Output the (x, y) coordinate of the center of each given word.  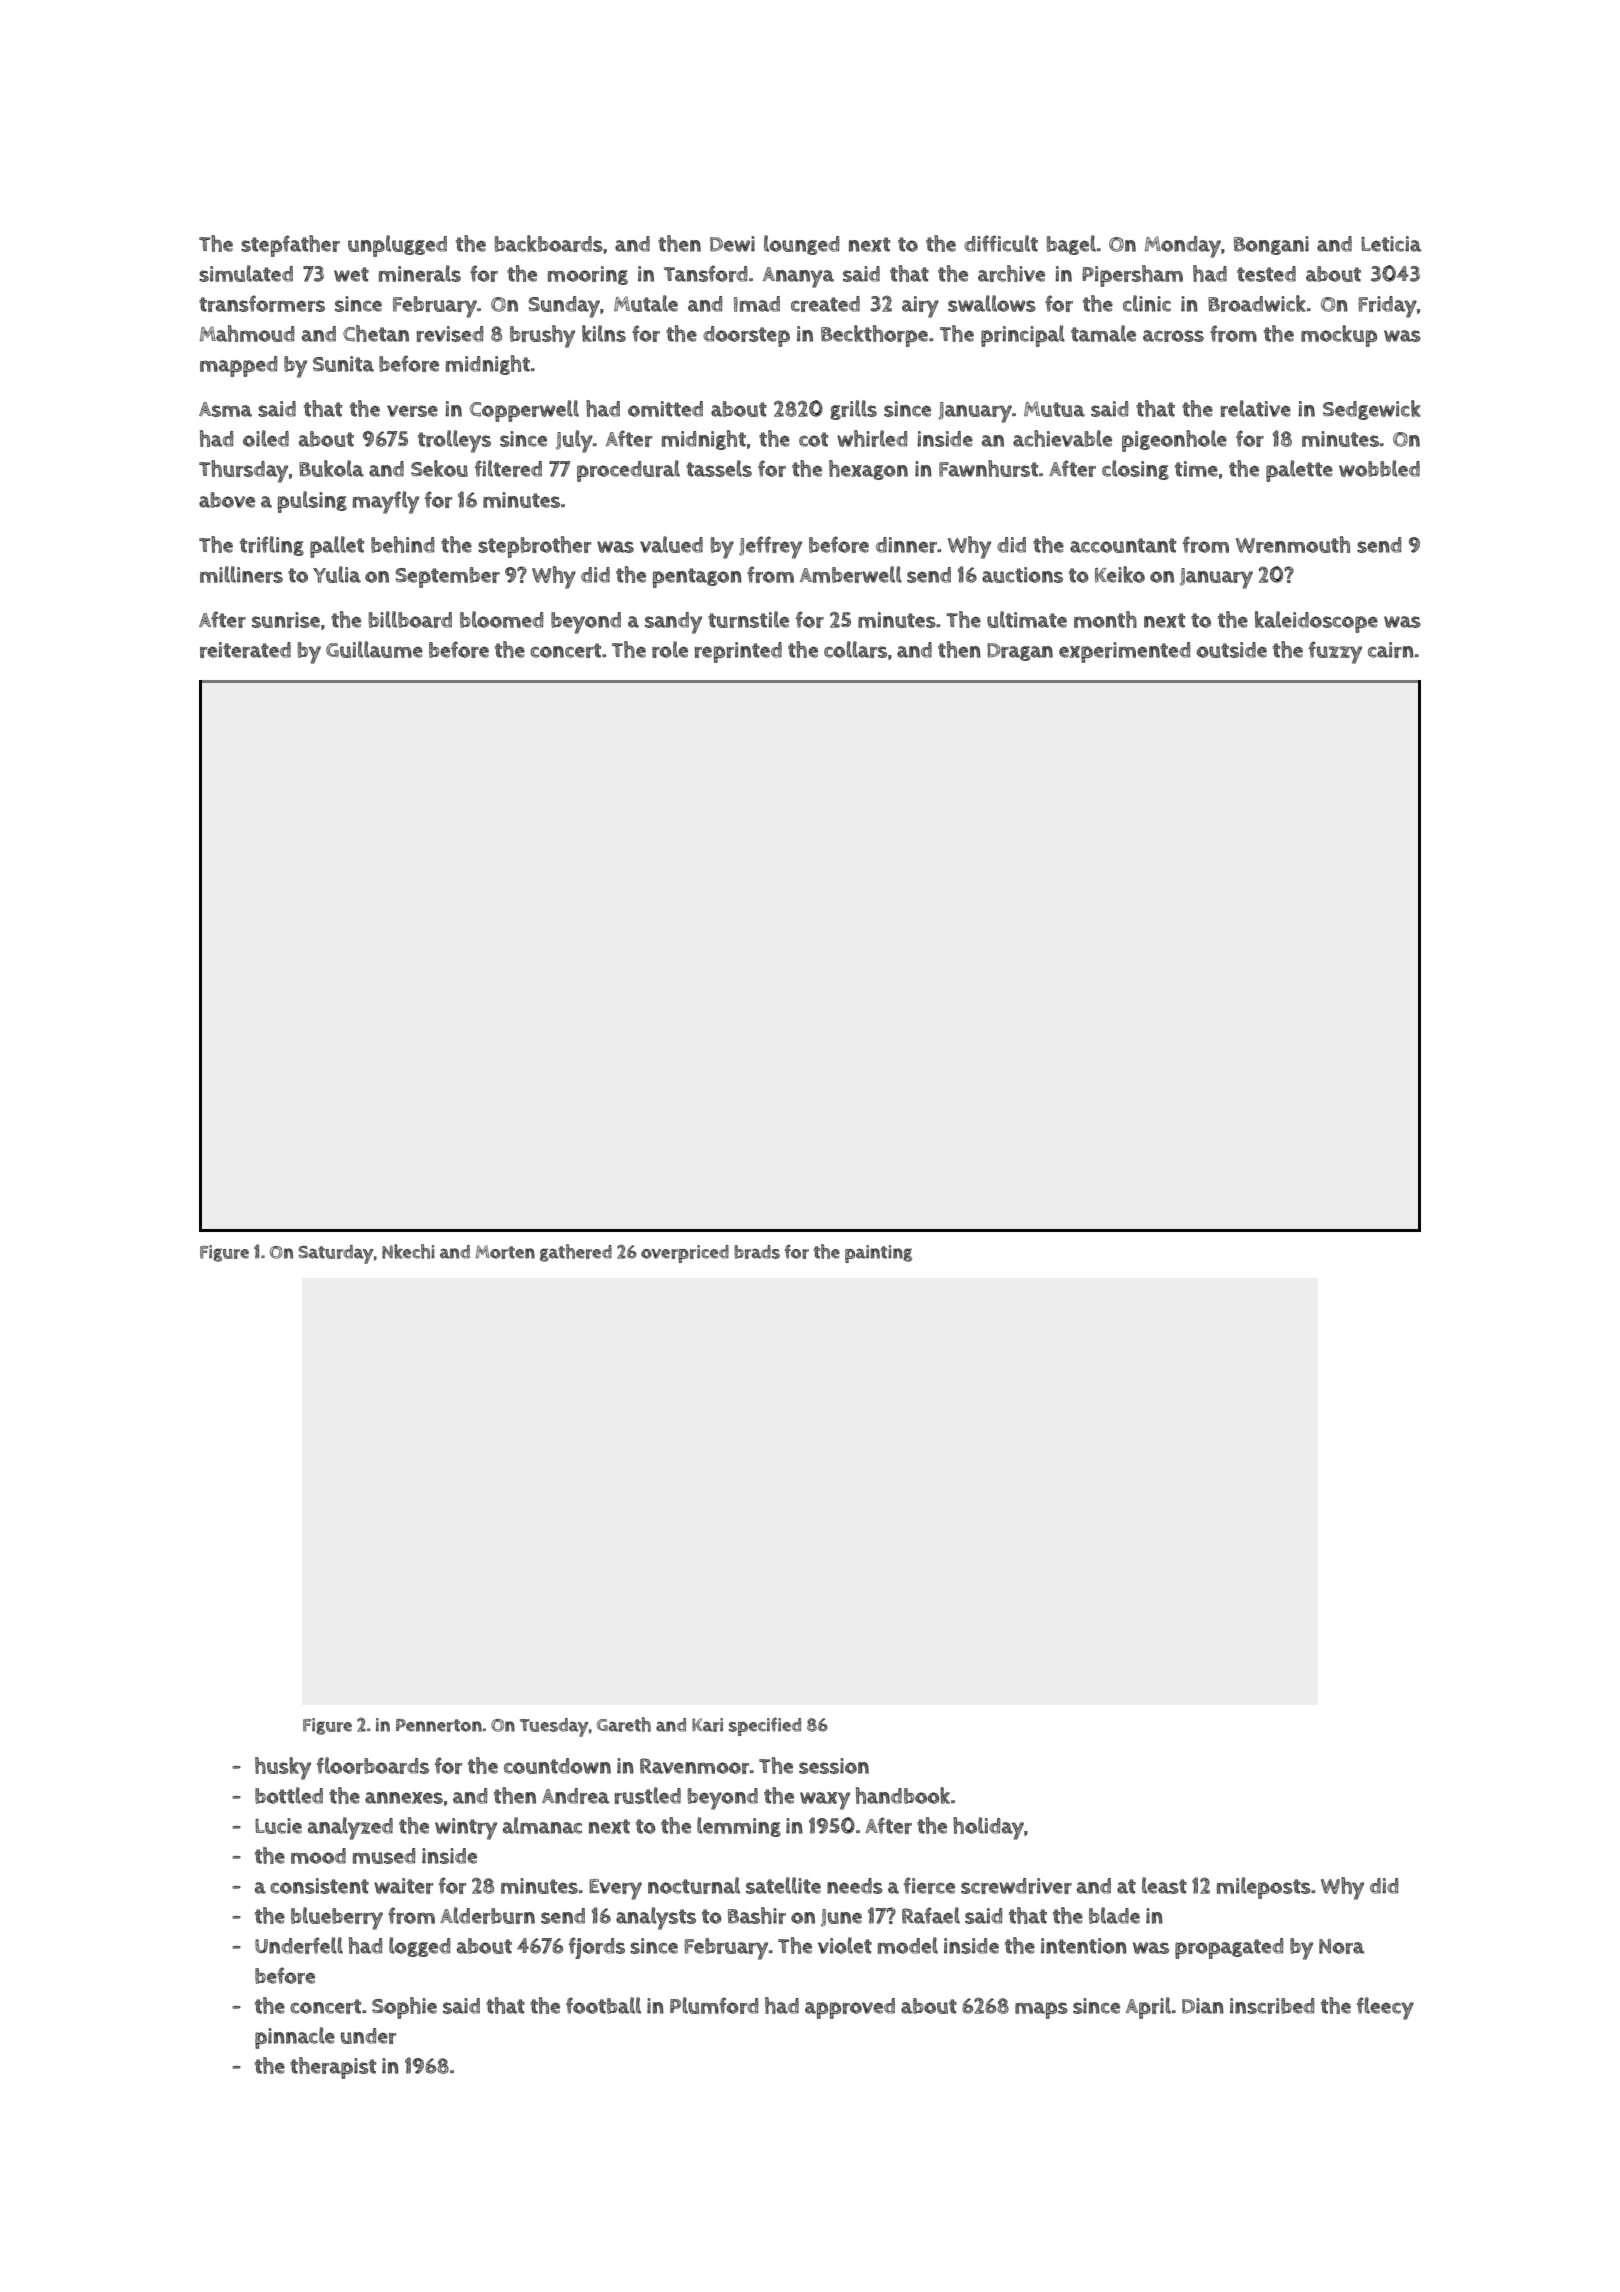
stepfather (290, 246)
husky (283, 1768)
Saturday (336, 1254)
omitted (665, 409)
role (670, 649)
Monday (1183, 247)
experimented (1124, 652)
